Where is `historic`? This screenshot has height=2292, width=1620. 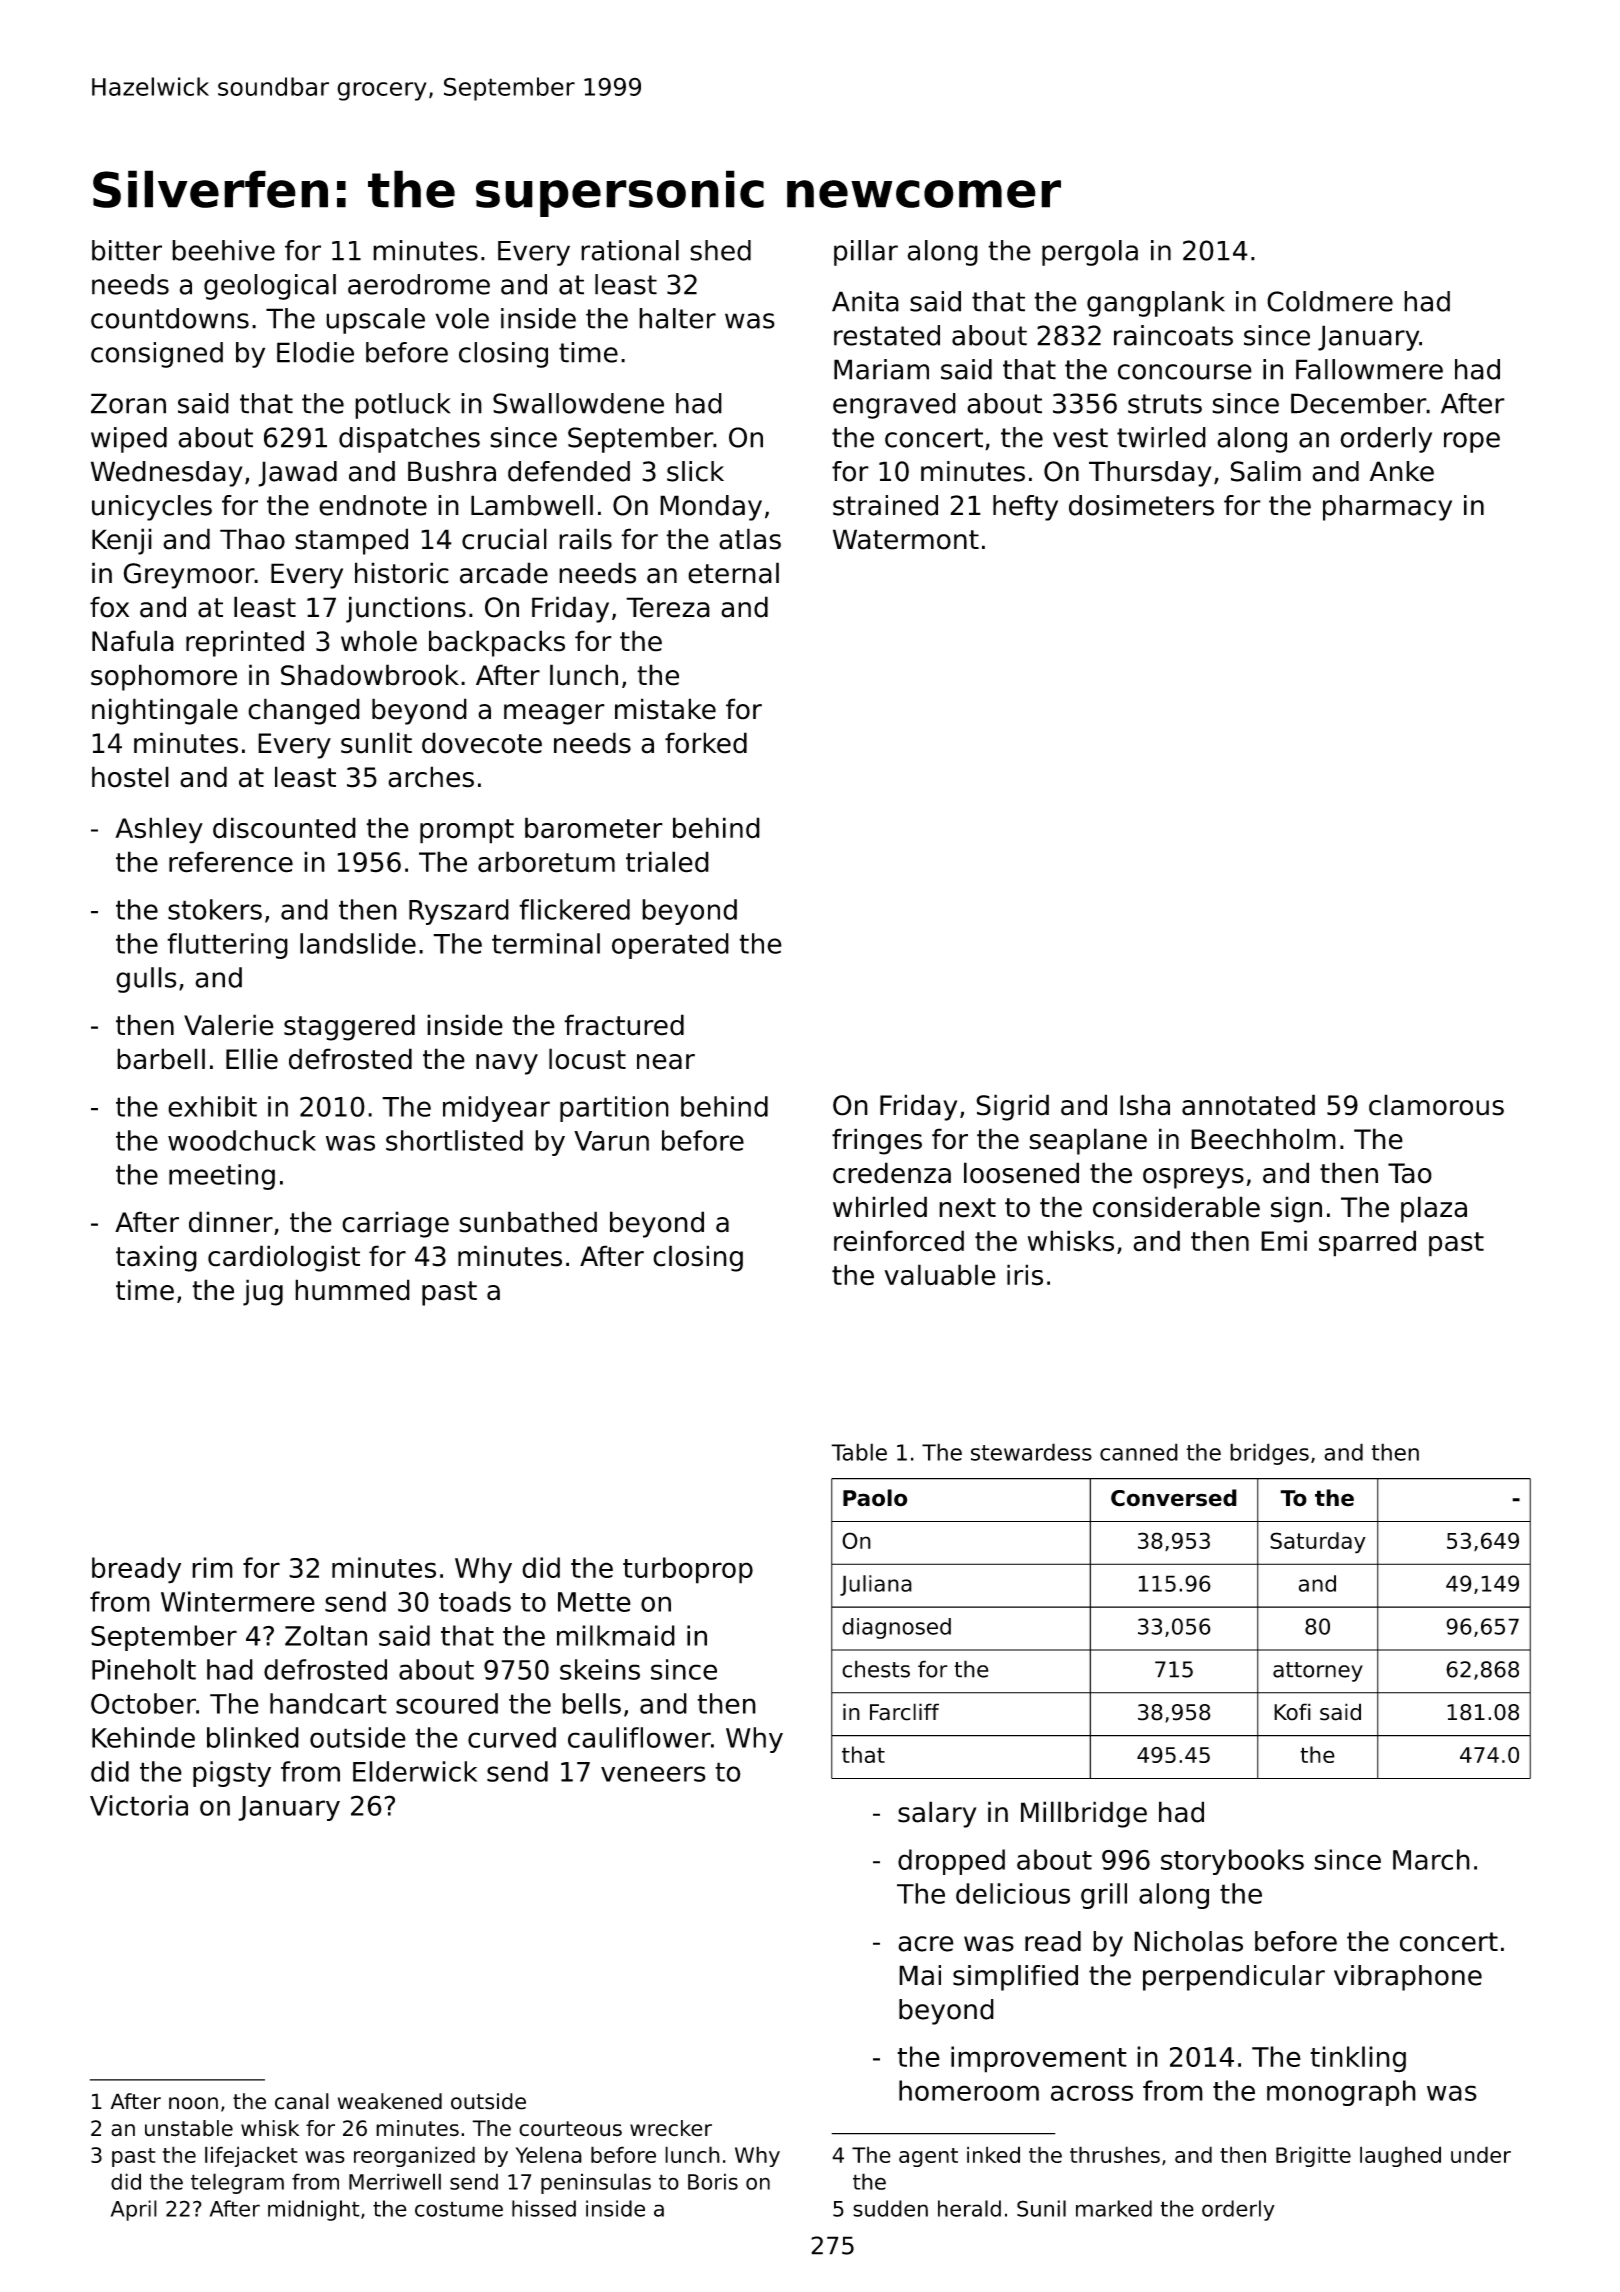
historic is located at coordinates (402, 573).
